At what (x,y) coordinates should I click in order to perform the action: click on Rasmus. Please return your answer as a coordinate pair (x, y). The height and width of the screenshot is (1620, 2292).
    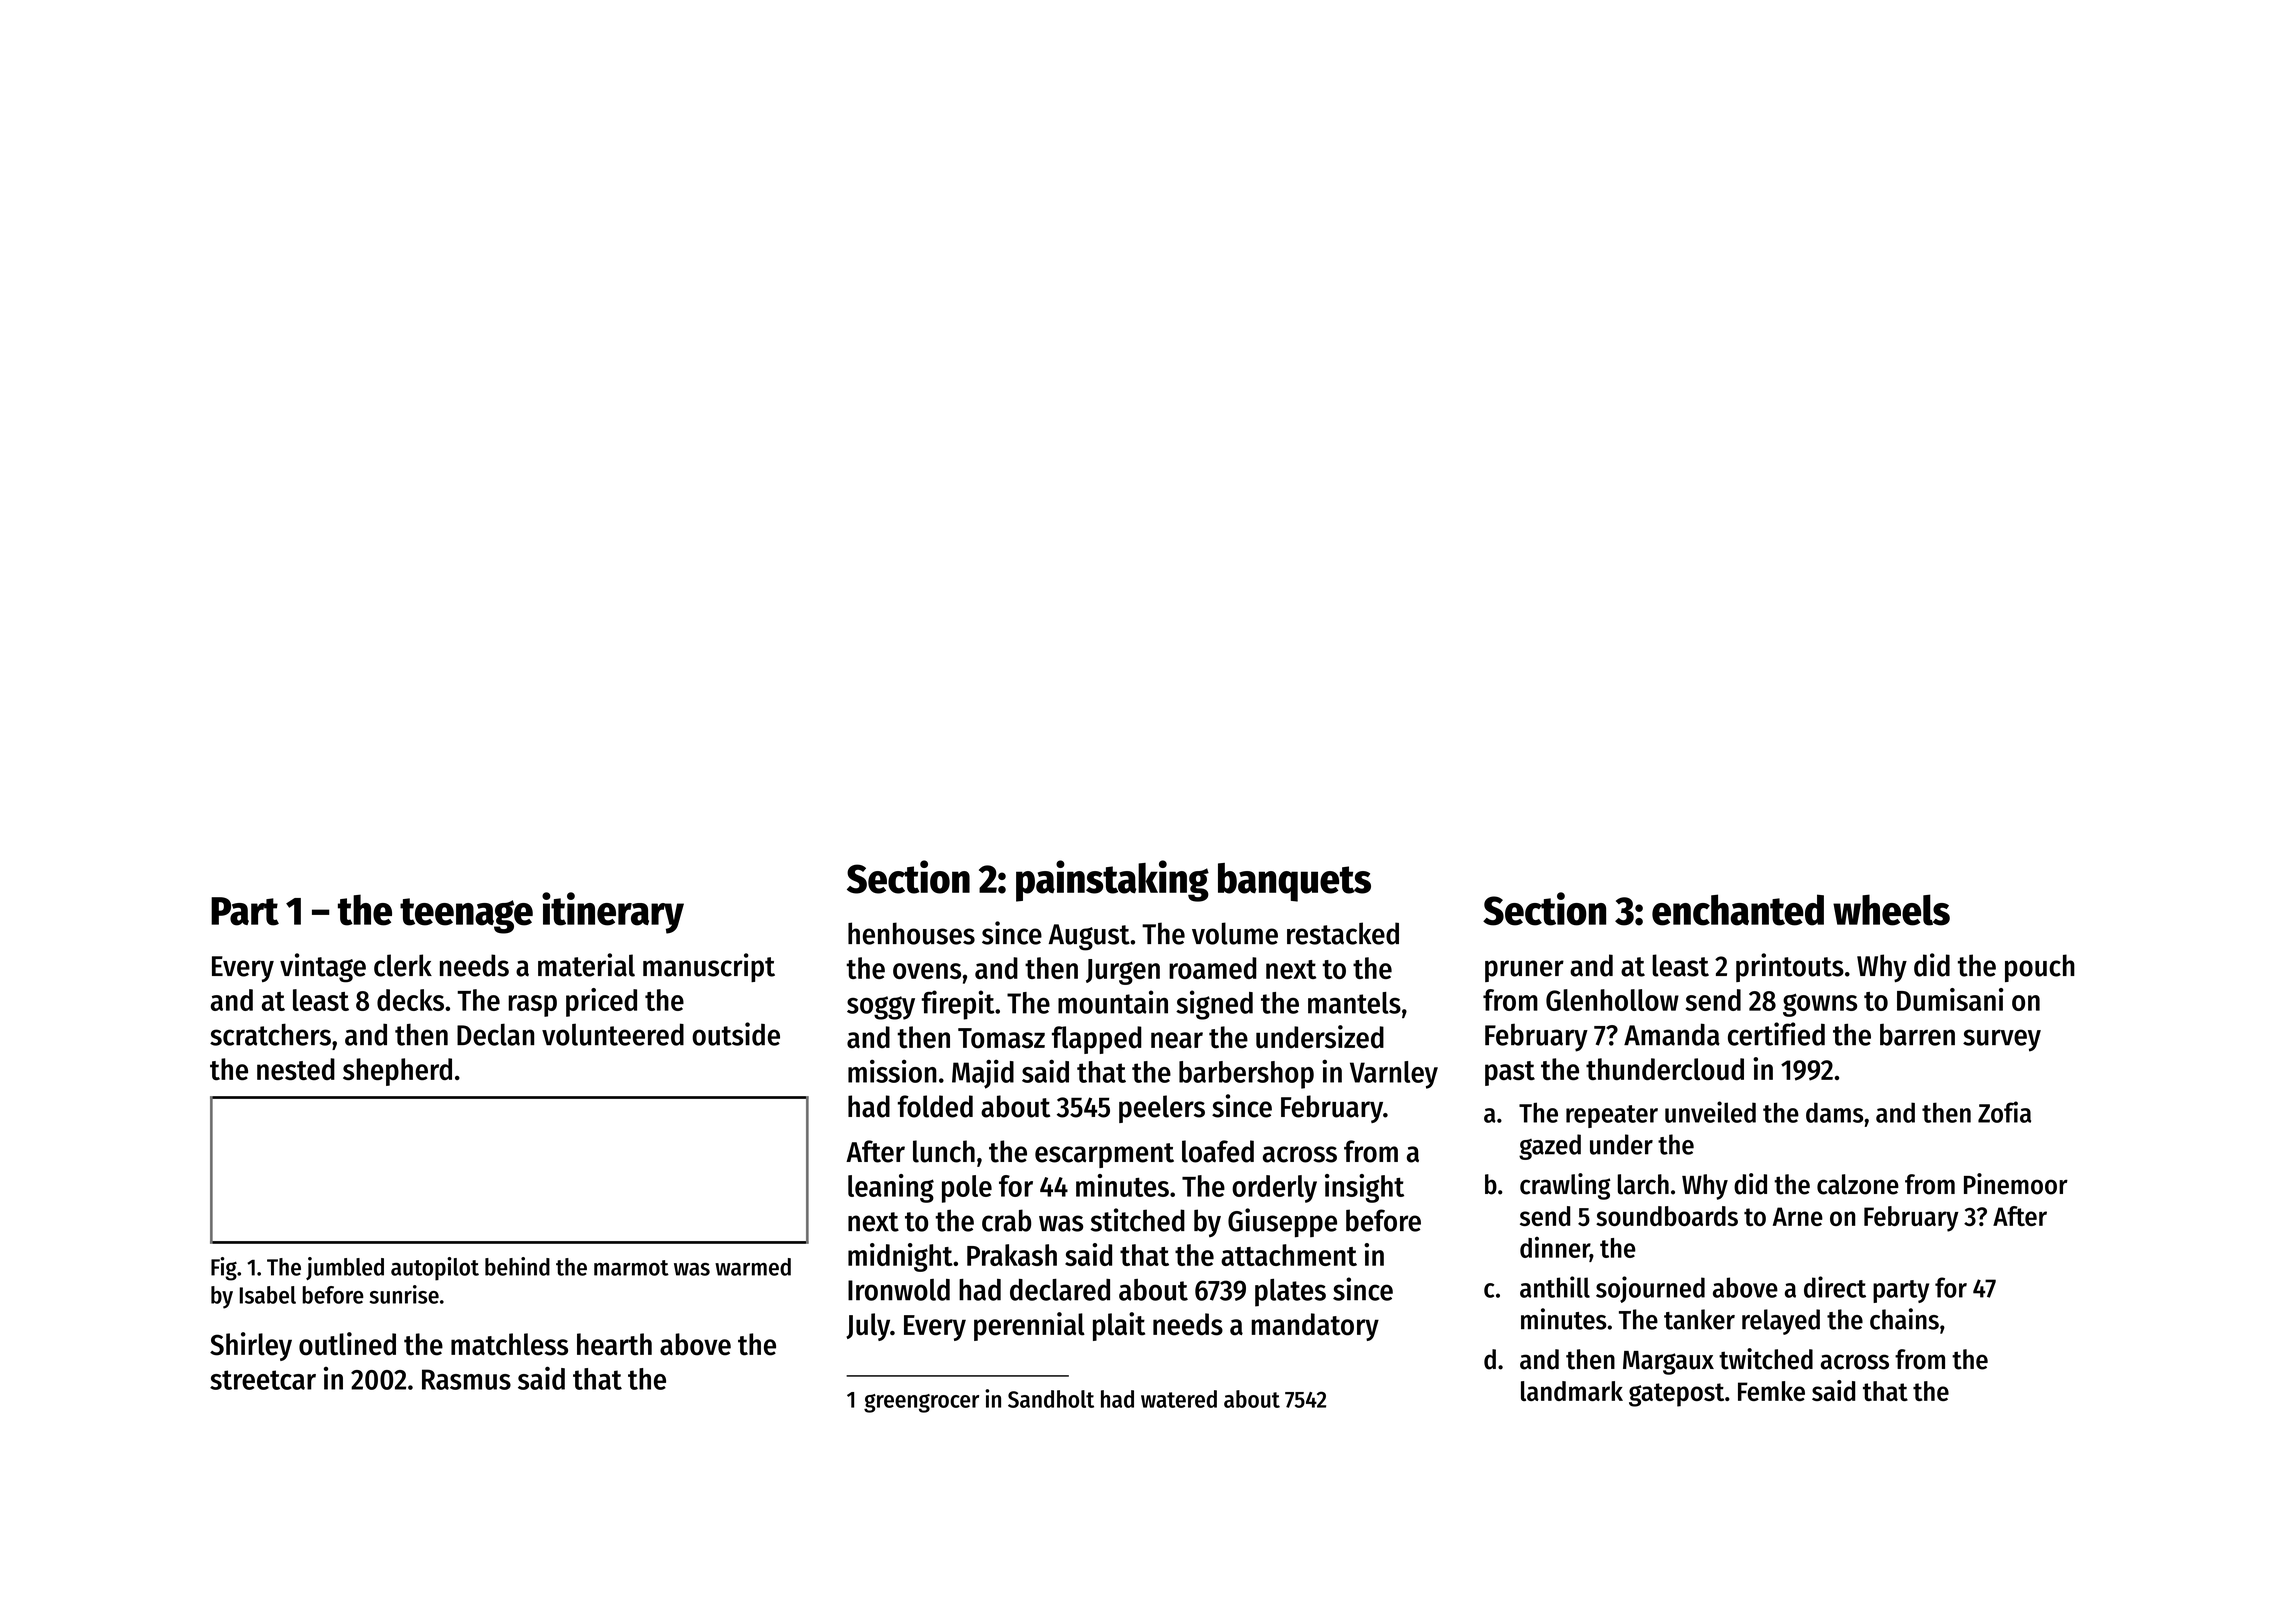
    Looking at the image, I should click on (466, 1379).
